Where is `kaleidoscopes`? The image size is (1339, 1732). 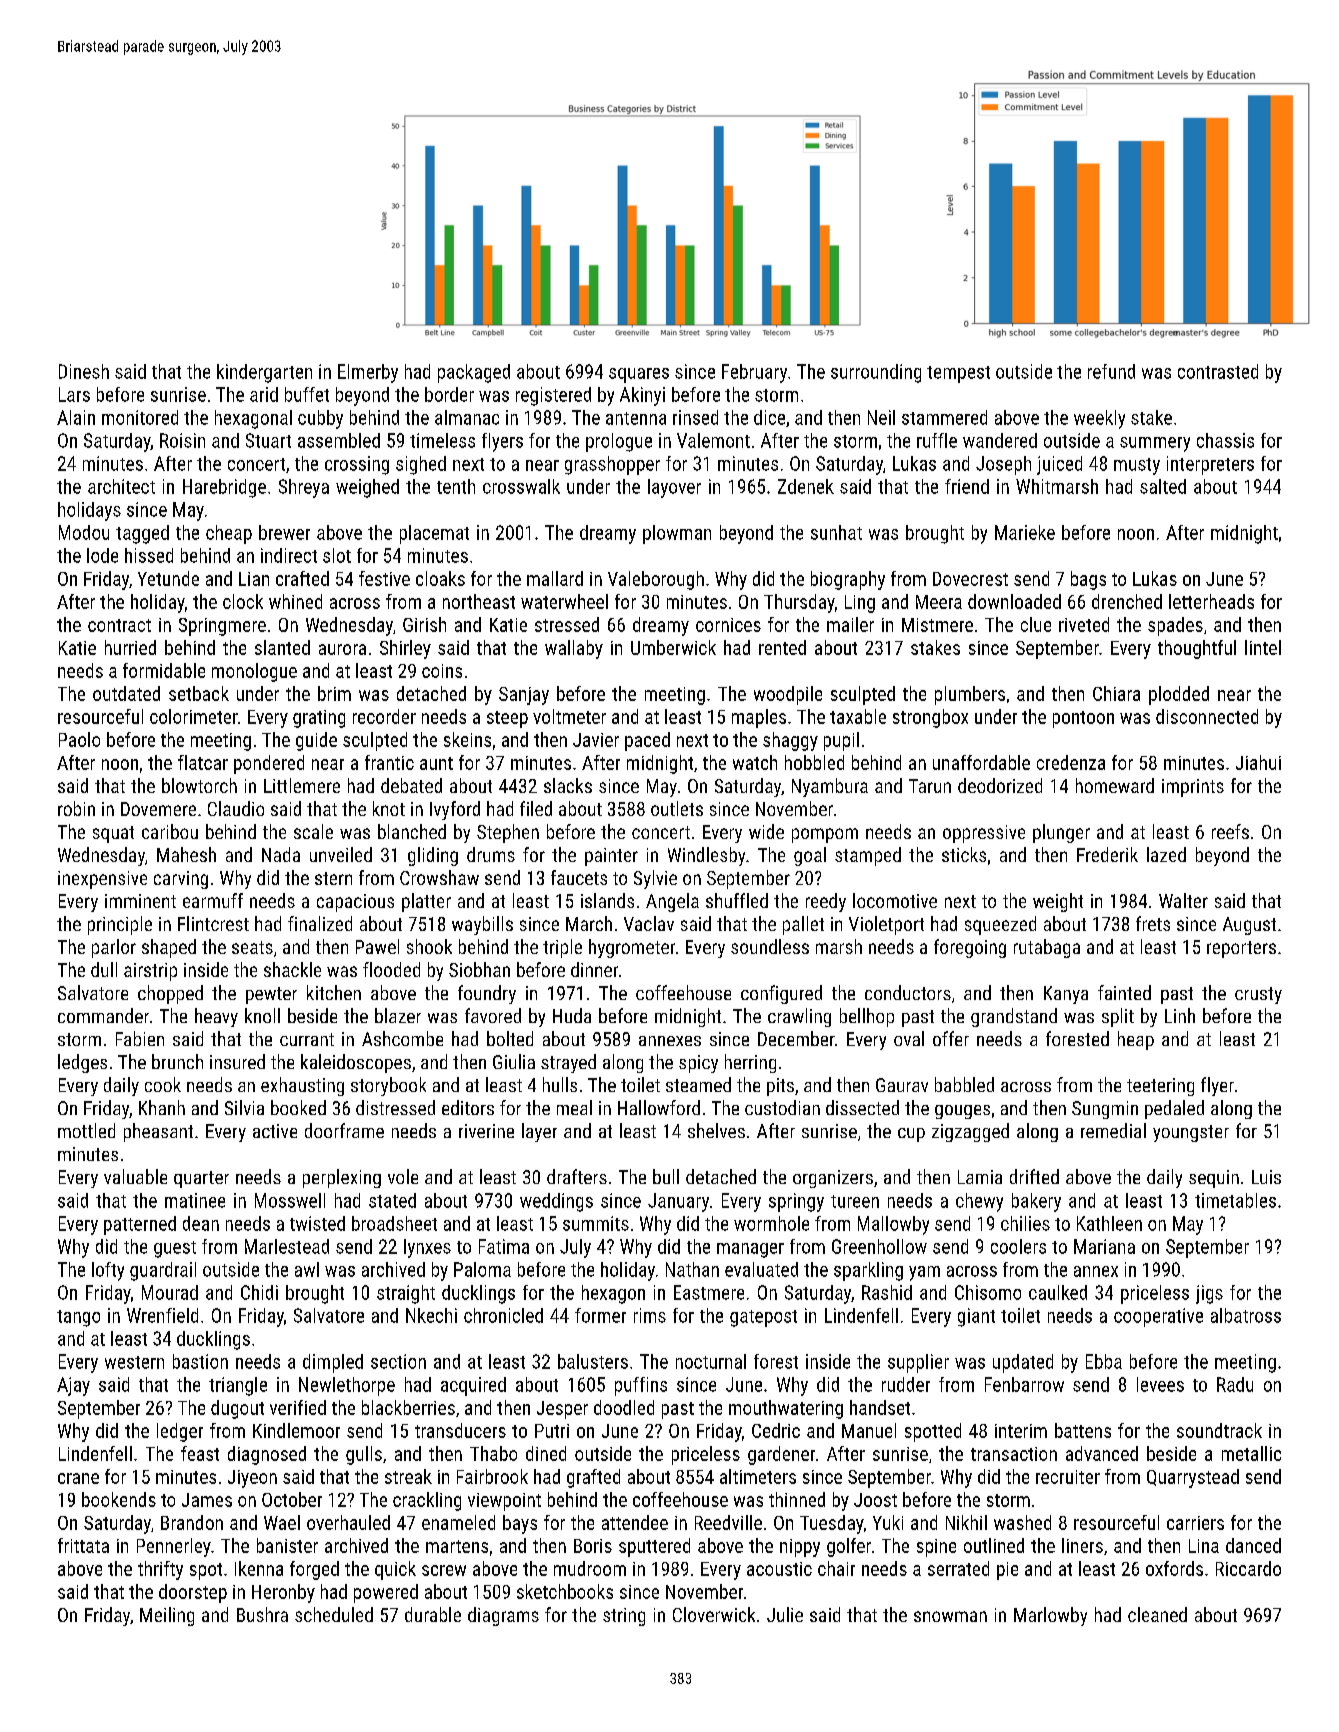
kaleidoscopes is located at coordinates (356, 1063).
